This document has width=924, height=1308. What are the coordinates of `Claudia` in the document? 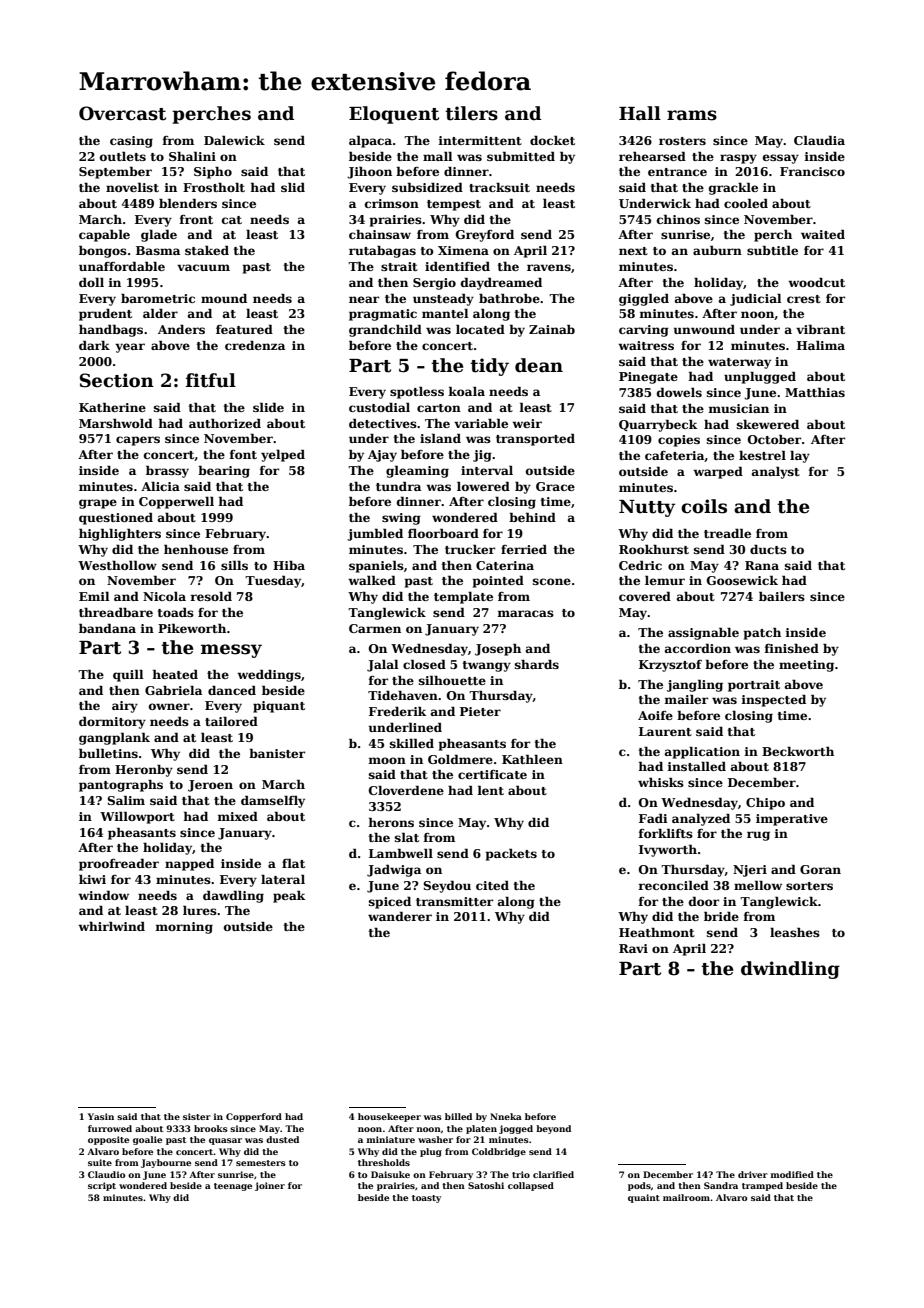 It's located at (819, 140).
